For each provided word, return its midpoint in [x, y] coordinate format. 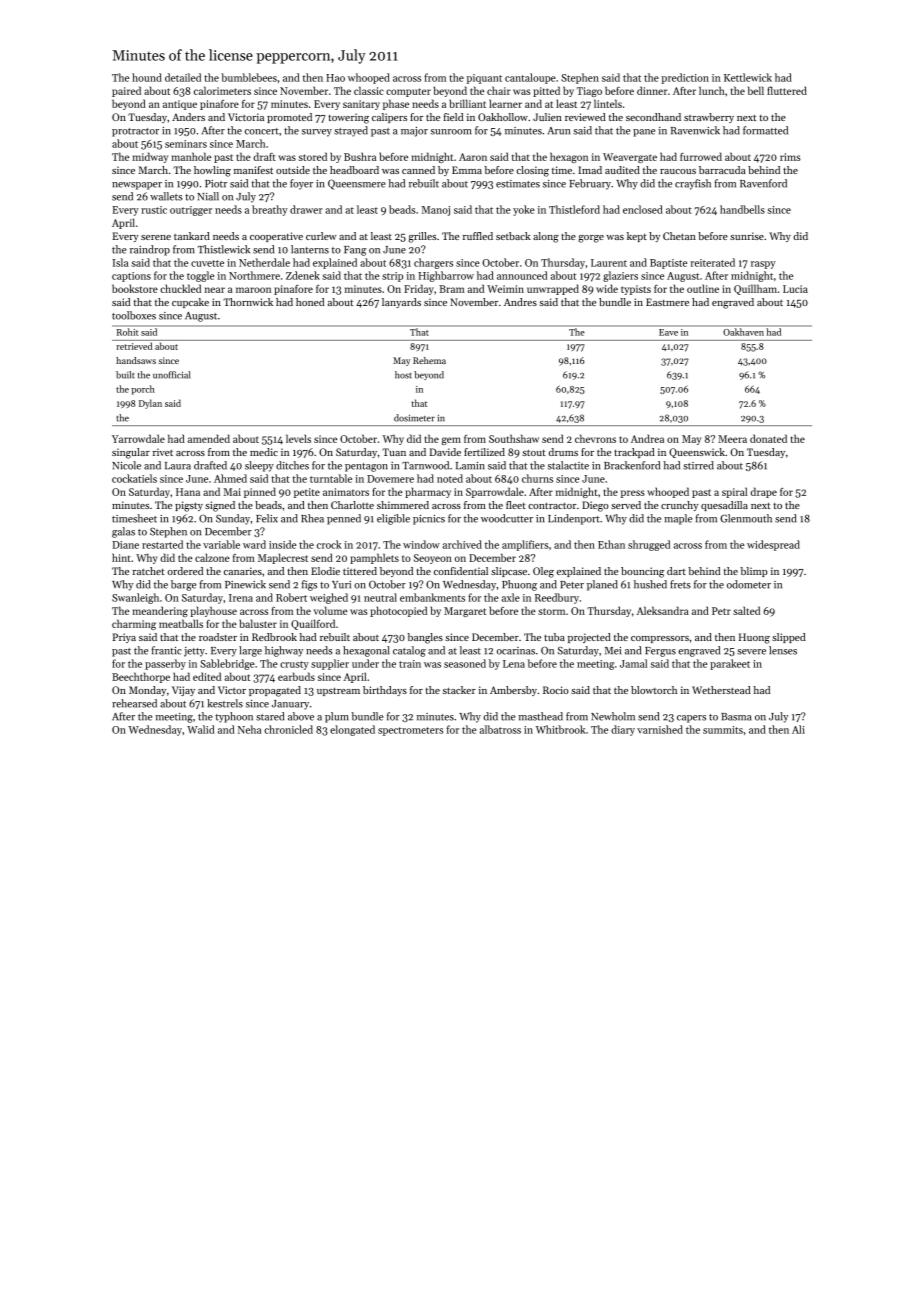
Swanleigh [135, 598]
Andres [520, 302]
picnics [429, 520]
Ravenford [763, 183]
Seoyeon [433, 559]
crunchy [680, 506]
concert [262, 131]
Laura [178, 466]
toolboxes [134, 315]
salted [746, 610]
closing [533, 171]
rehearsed [134, 703]
